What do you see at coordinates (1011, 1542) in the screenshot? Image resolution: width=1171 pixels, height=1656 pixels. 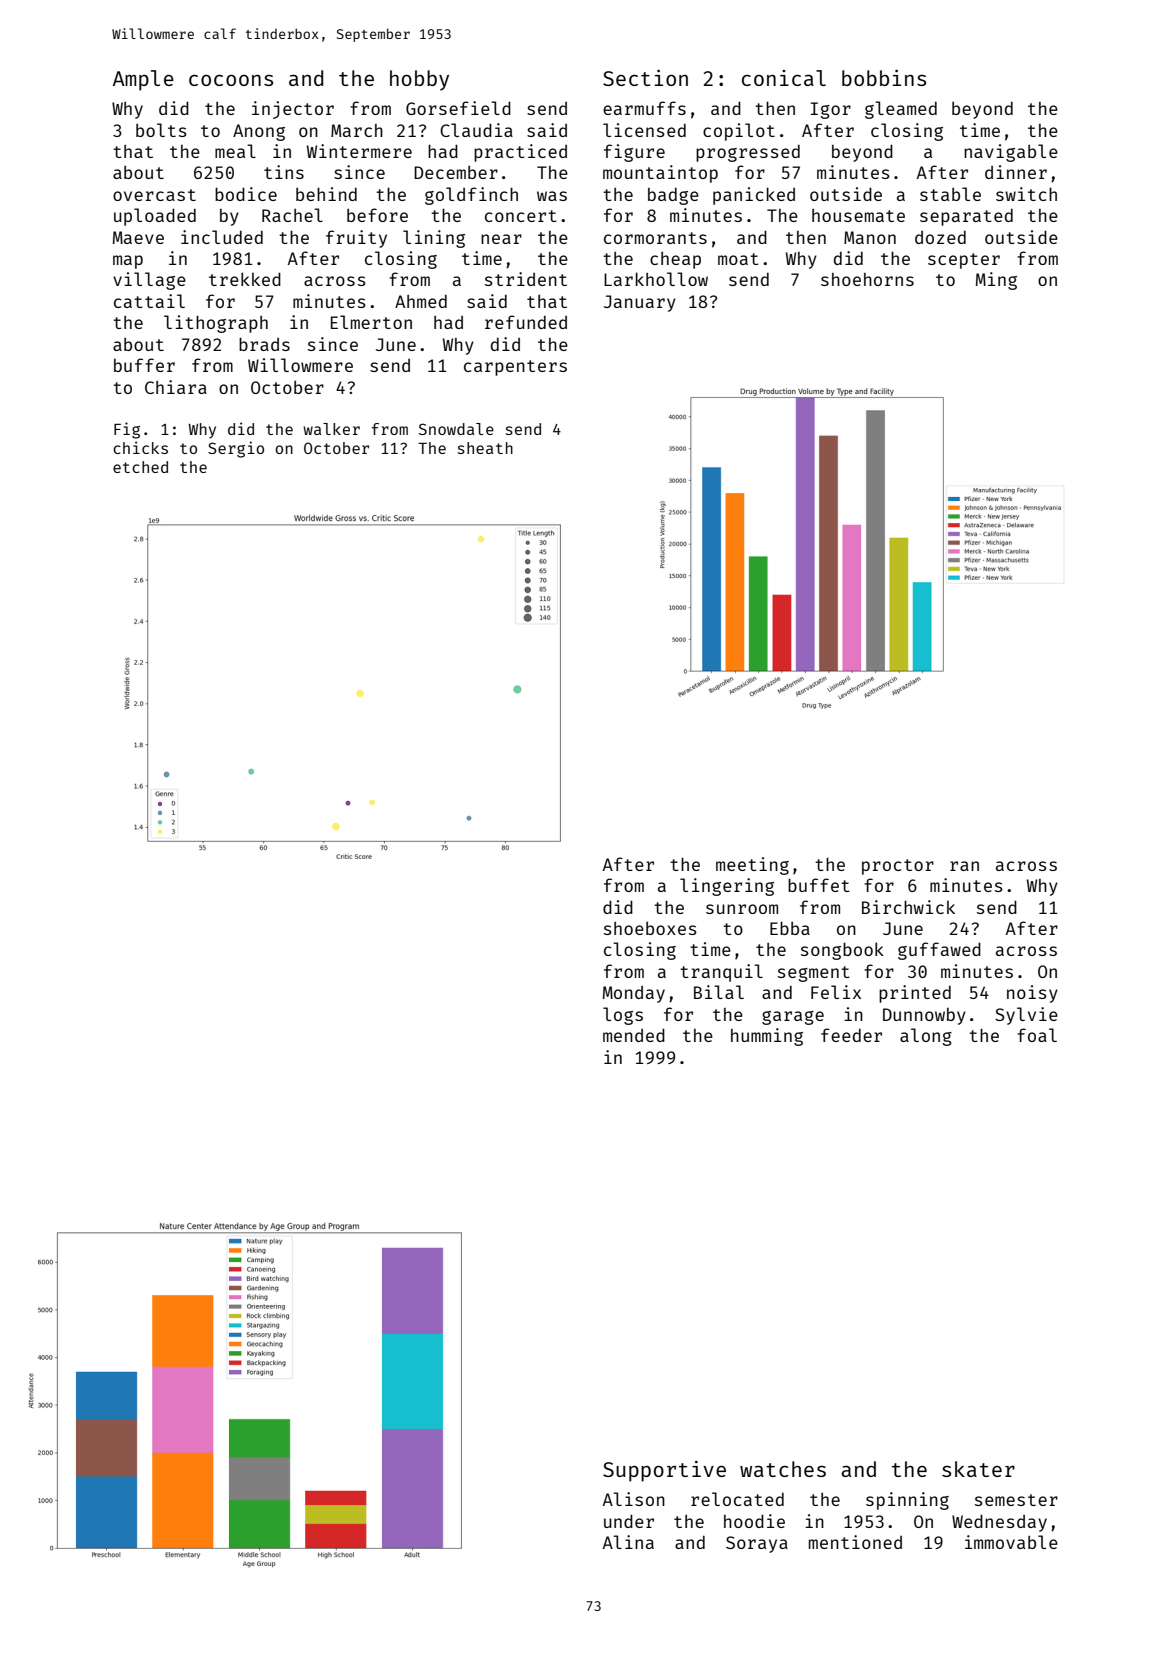 I see `immovable` at bounding box center [1011, 1542].
